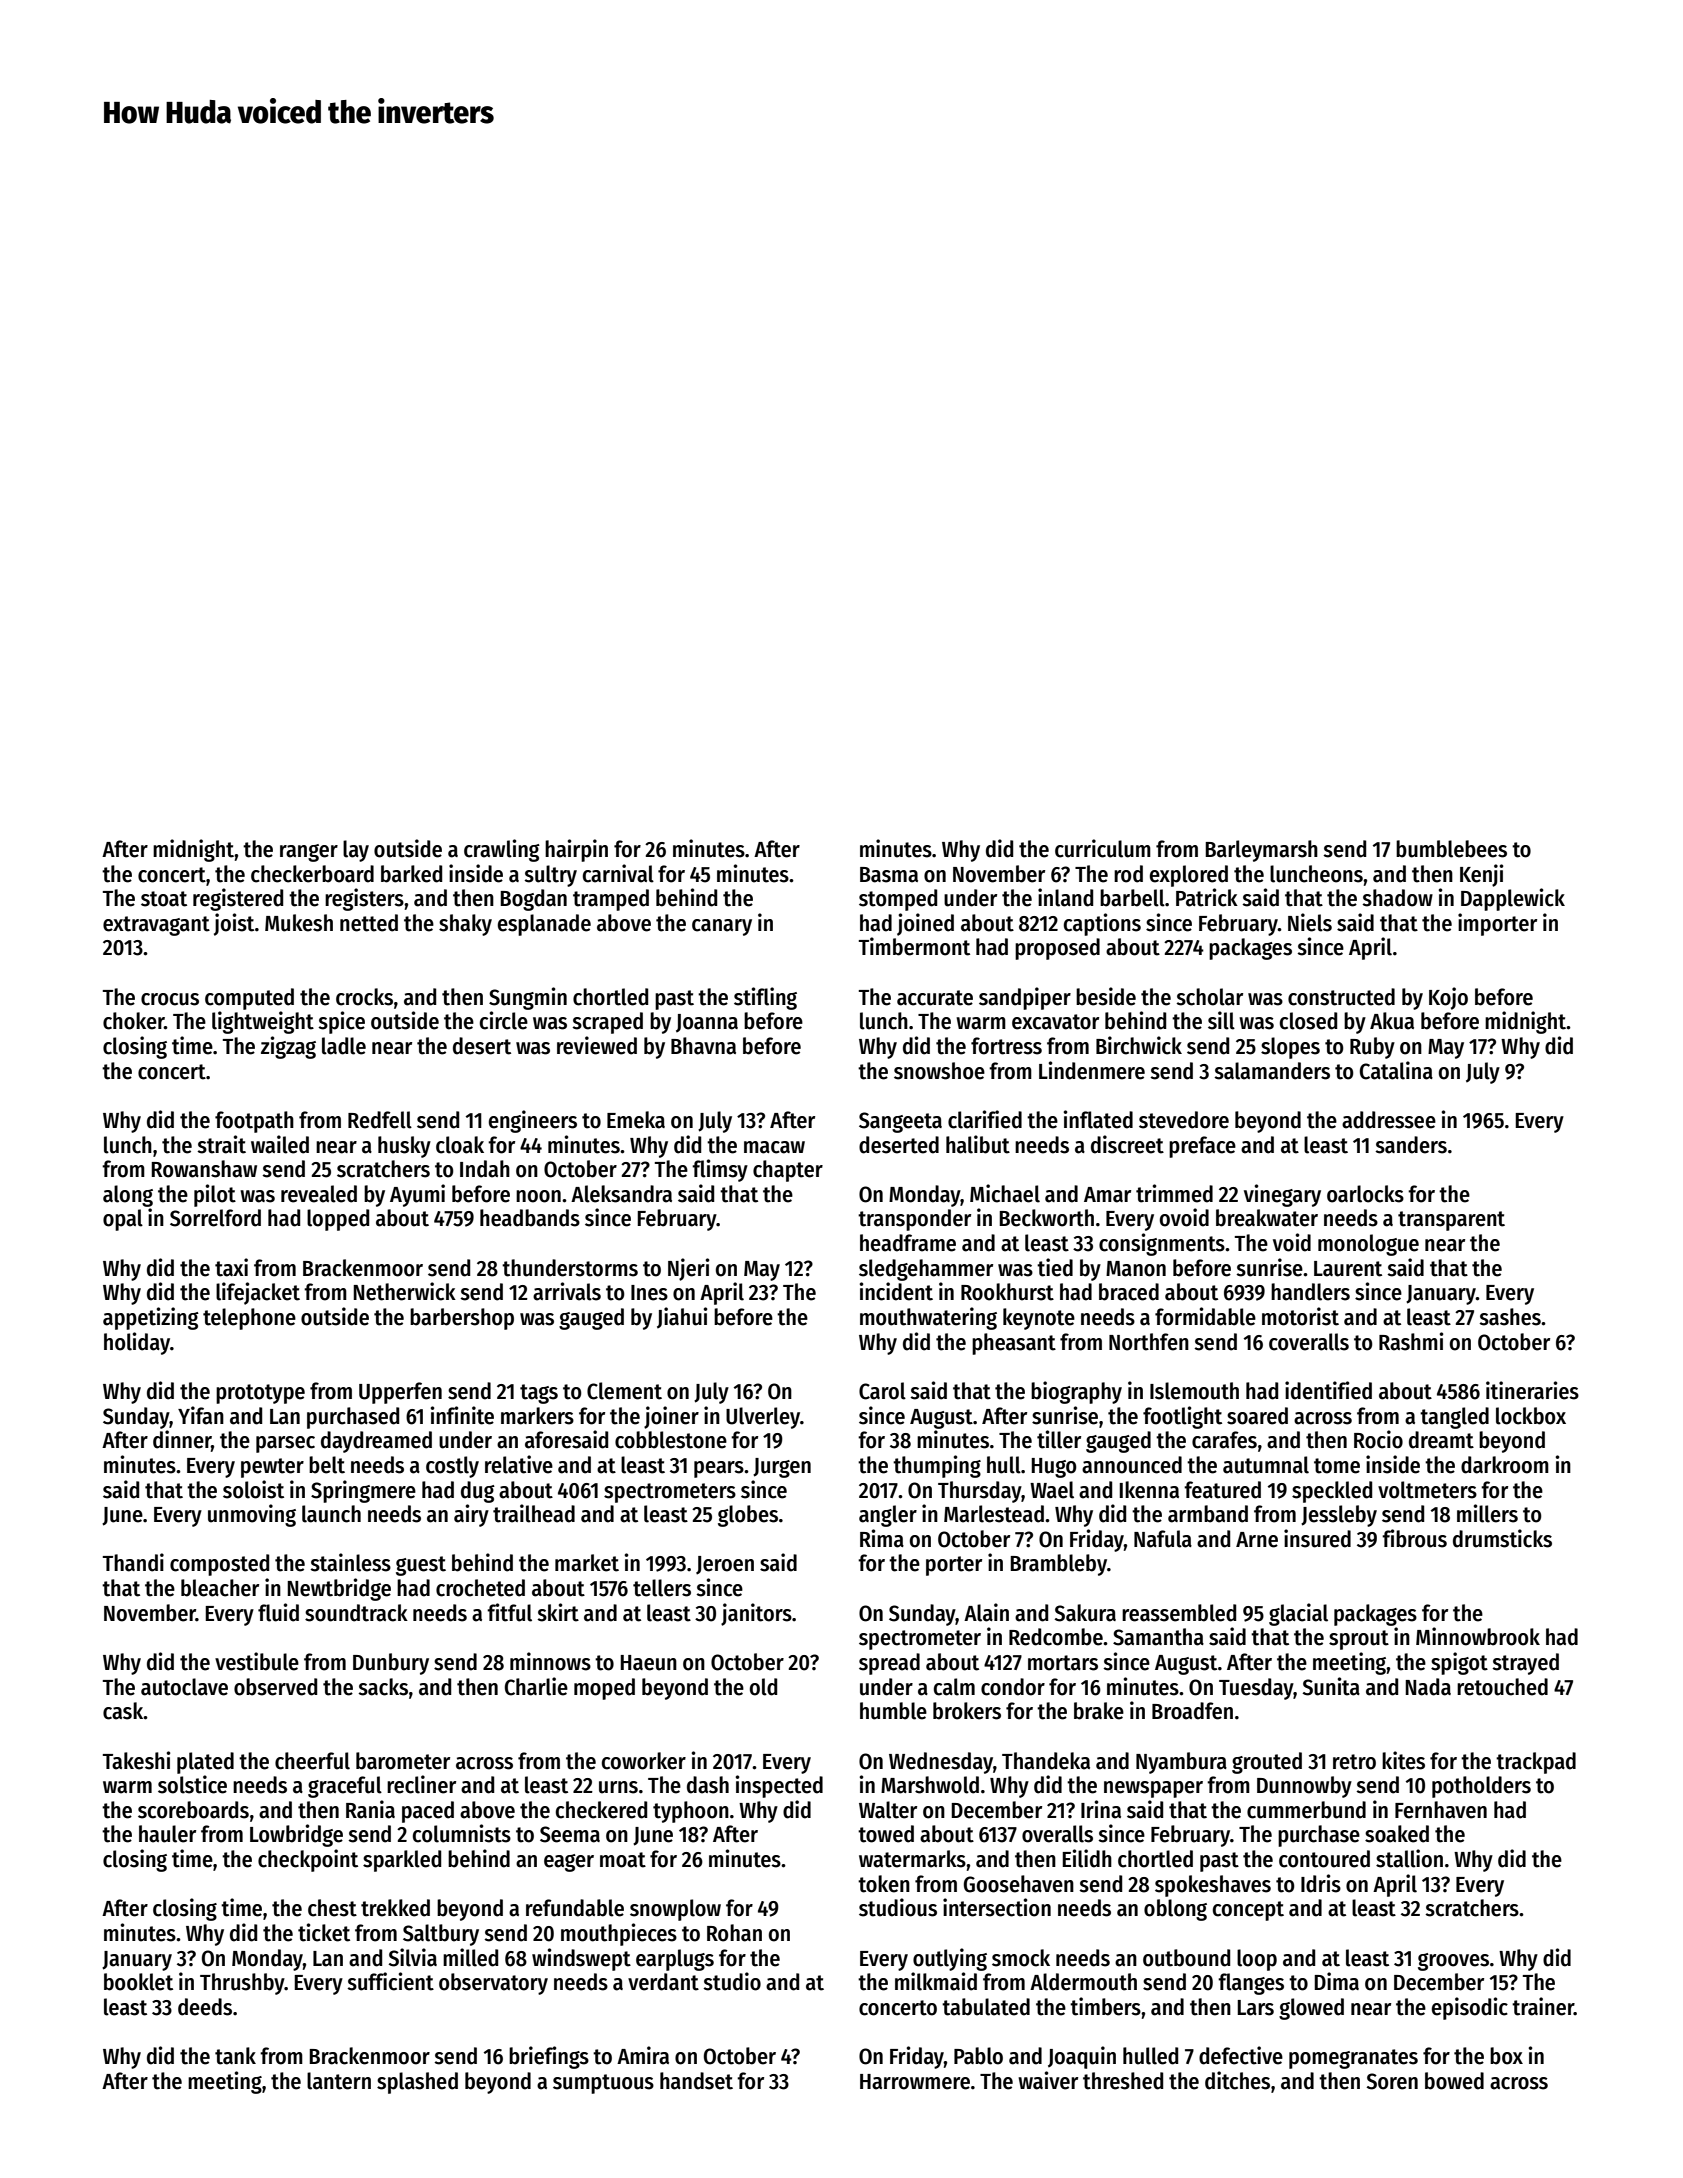  I want to click on tank, so click(235, 2056).
